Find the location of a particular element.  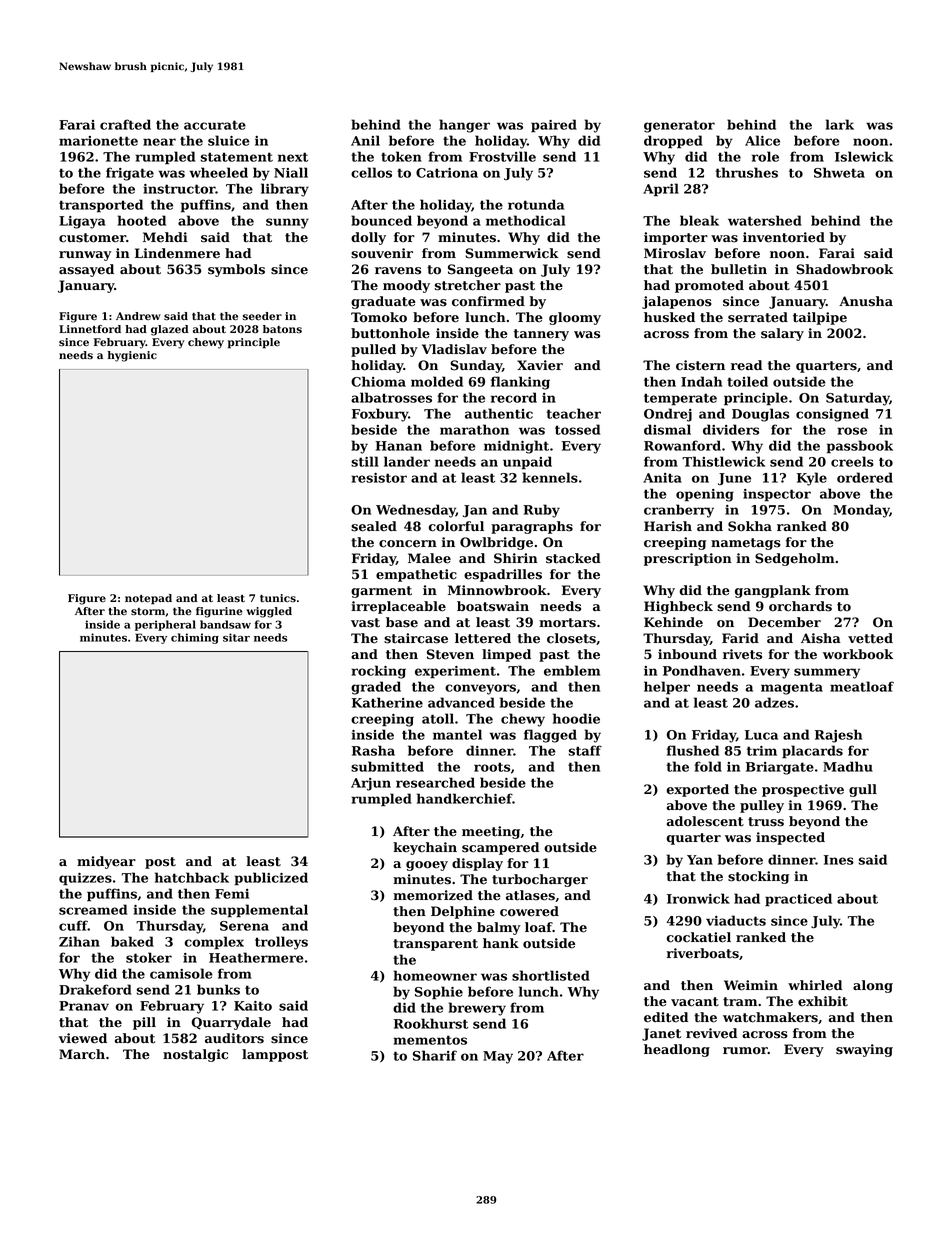

Douglas is located at coordinates (760, 415).
